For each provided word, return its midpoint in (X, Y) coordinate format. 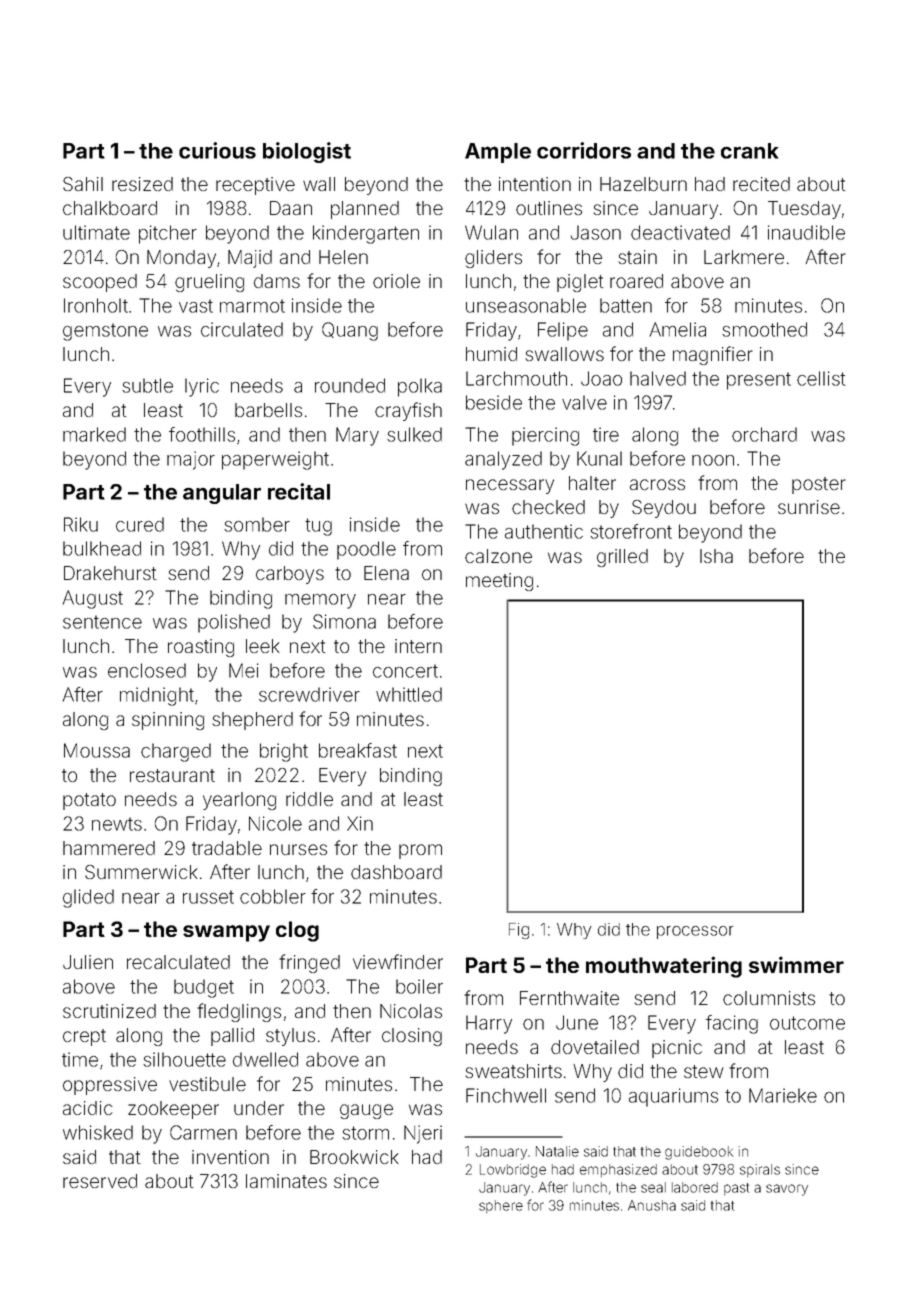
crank (749, 151)
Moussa (97, 750)
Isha (716, 556)
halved (658, 378)
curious (217, 150)
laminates (286, 1181)
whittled (409, 694)
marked (94, 434)
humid (491, 354)
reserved (100, 1181)
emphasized (618, 1170)
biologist (307, 152)
